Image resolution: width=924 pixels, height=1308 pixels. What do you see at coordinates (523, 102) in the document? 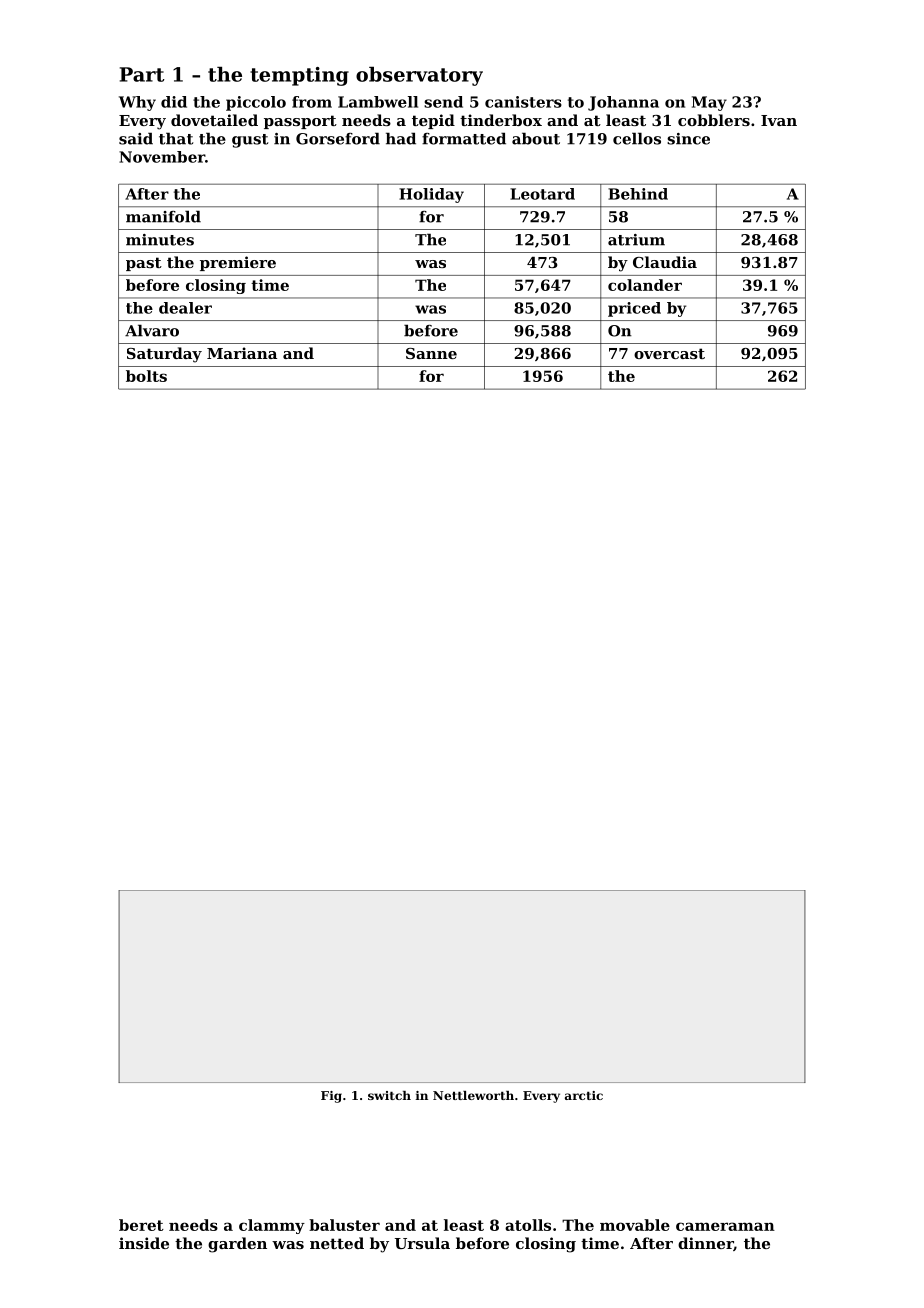
I see `canisters` at bounding box center [523, 102].
